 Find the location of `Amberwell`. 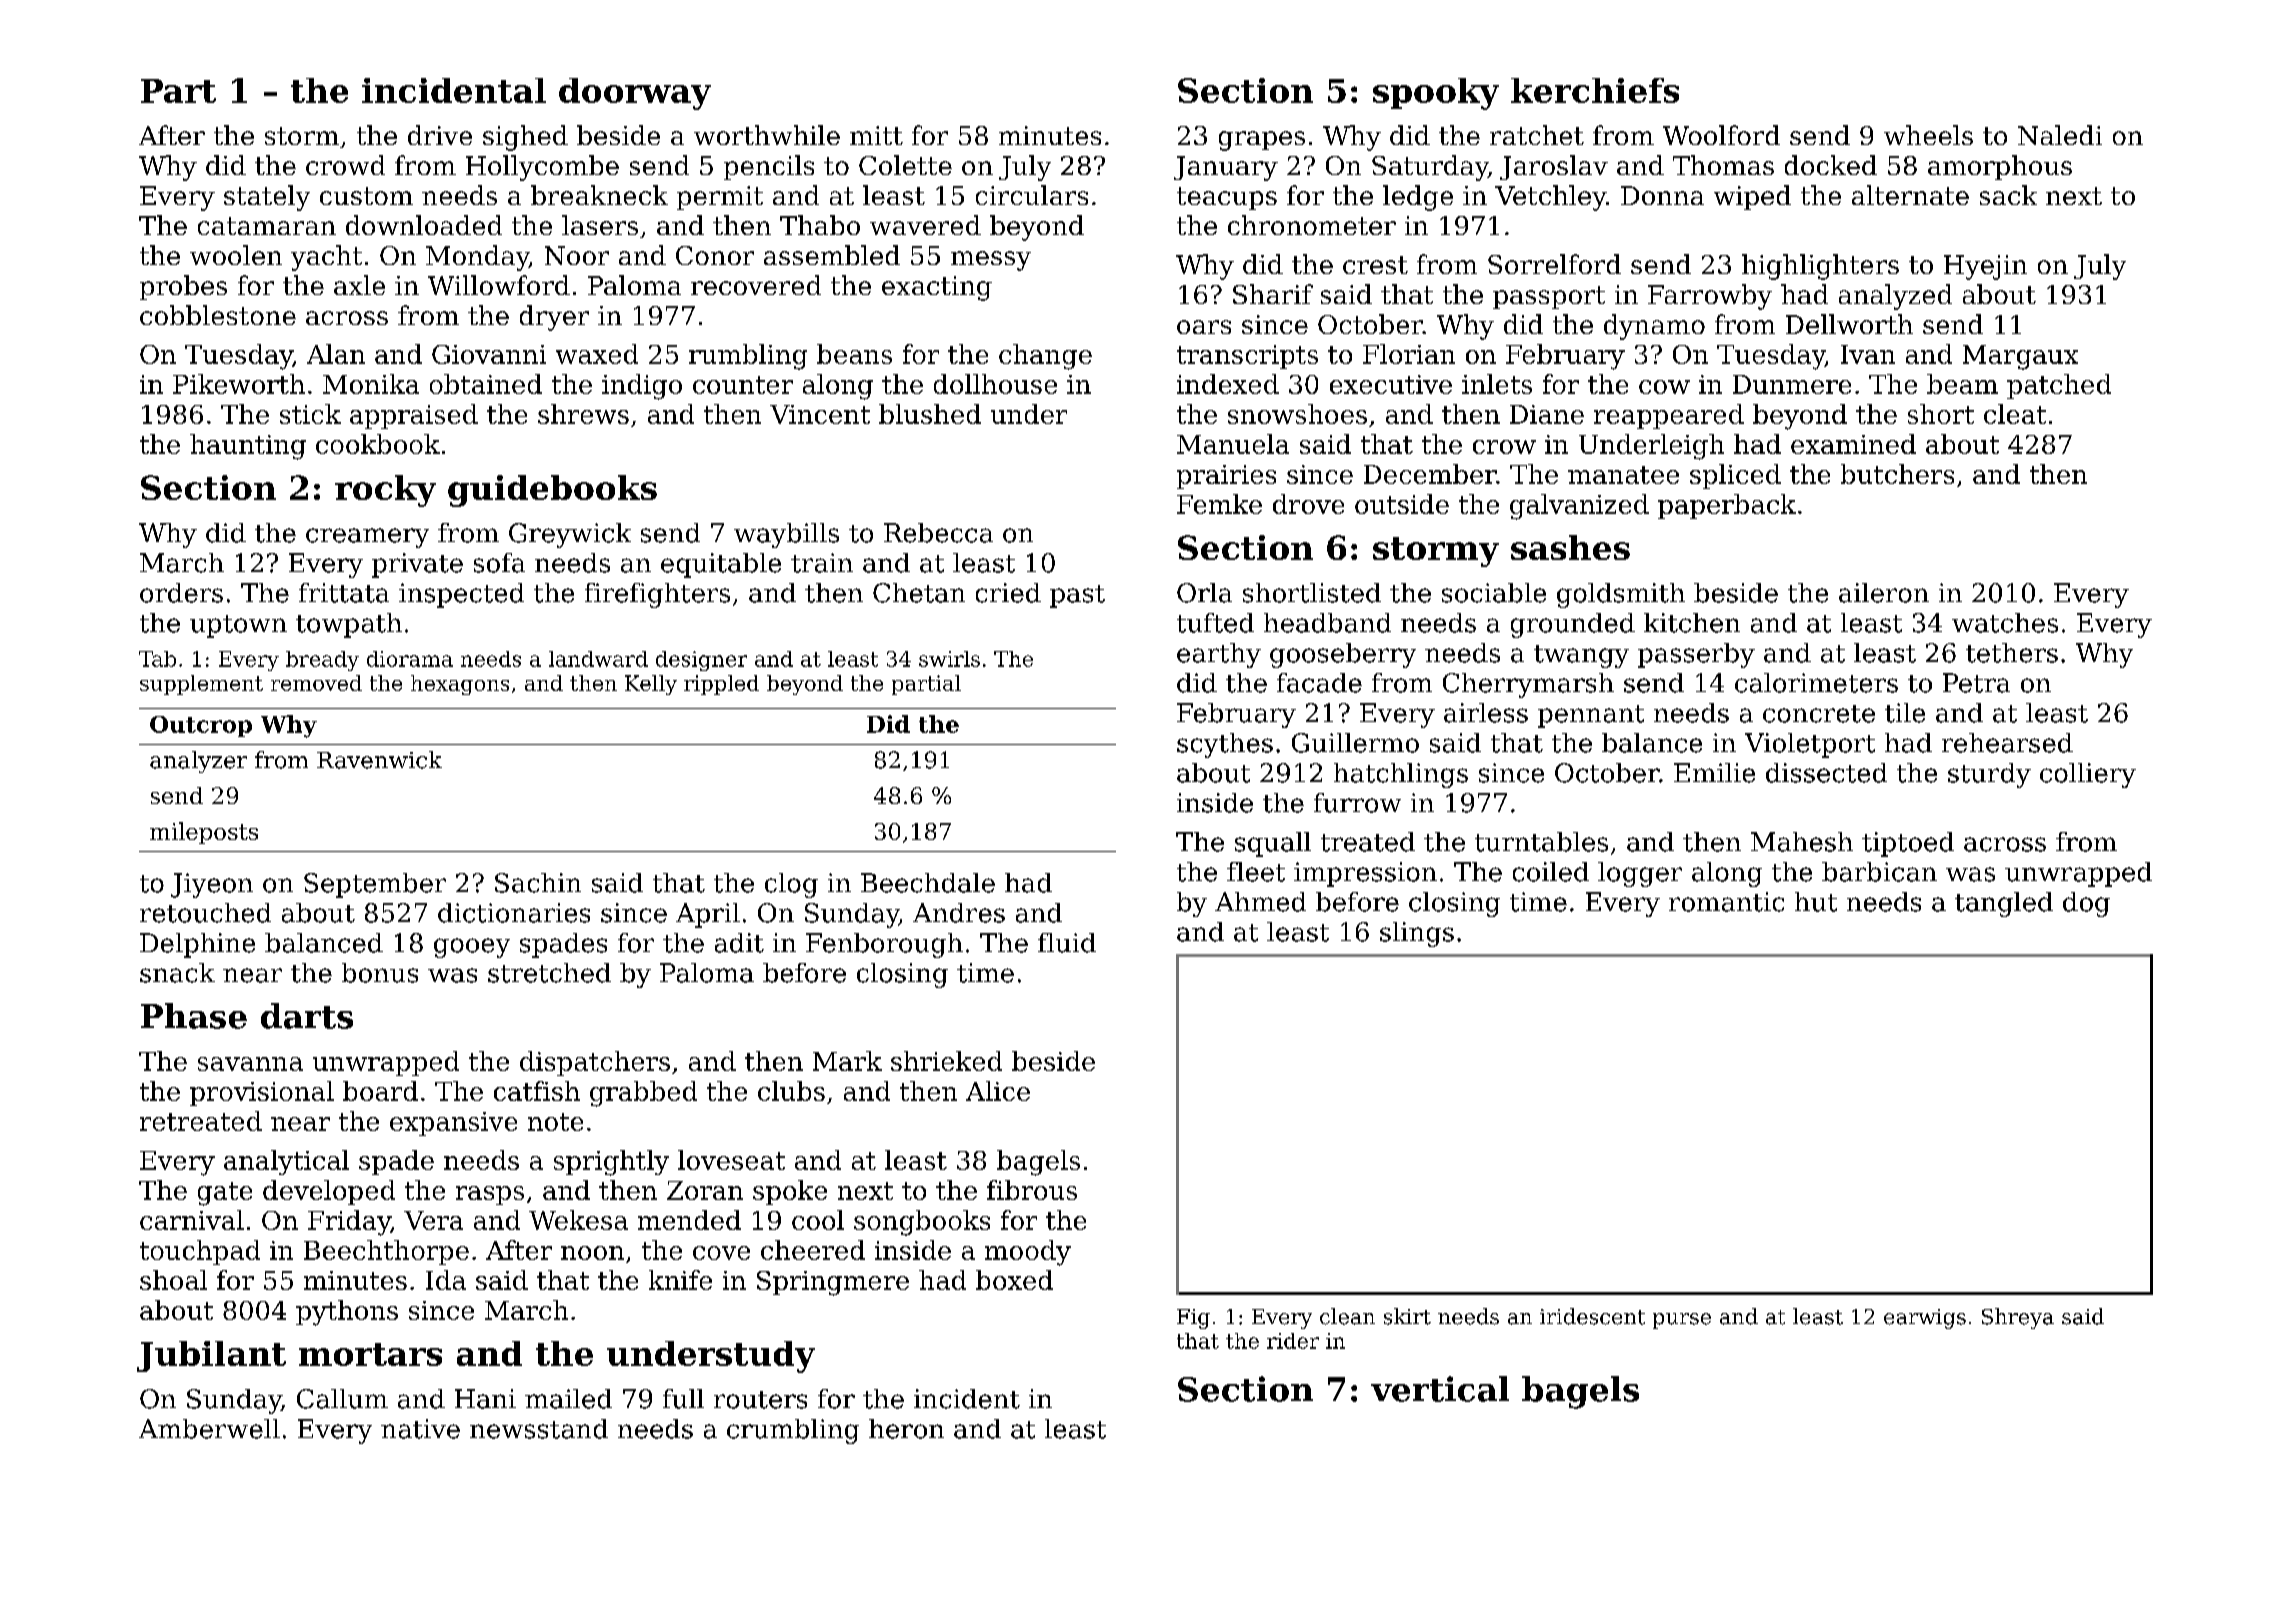

Amberwell is located at coordinates (209, 1429).
